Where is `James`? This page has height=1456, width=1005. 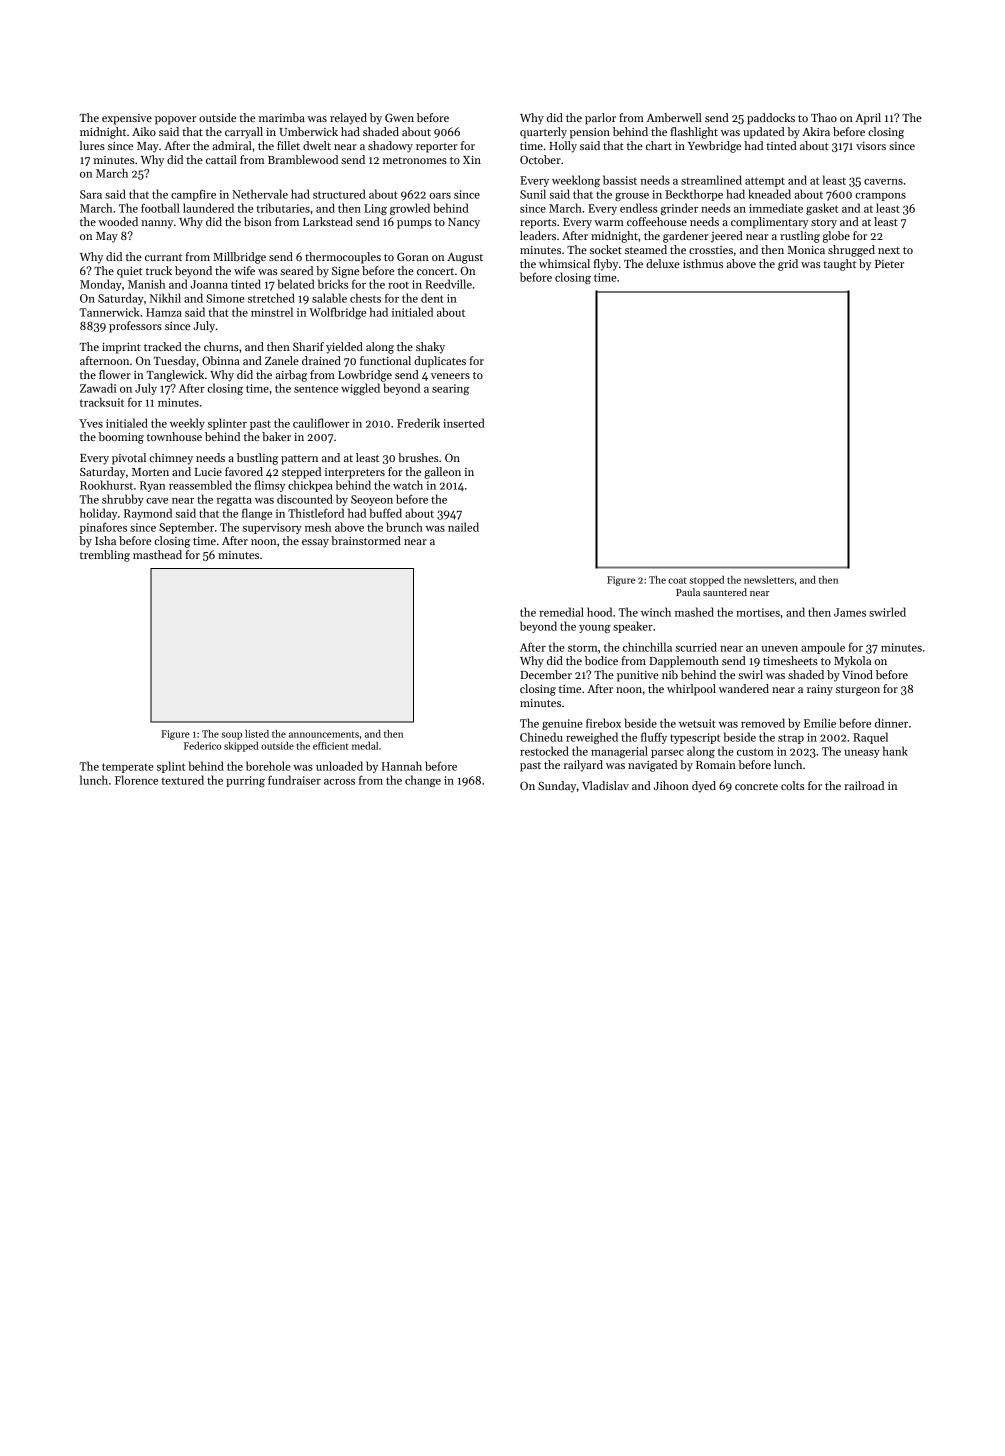
James is located at coordinates (850, 612).
